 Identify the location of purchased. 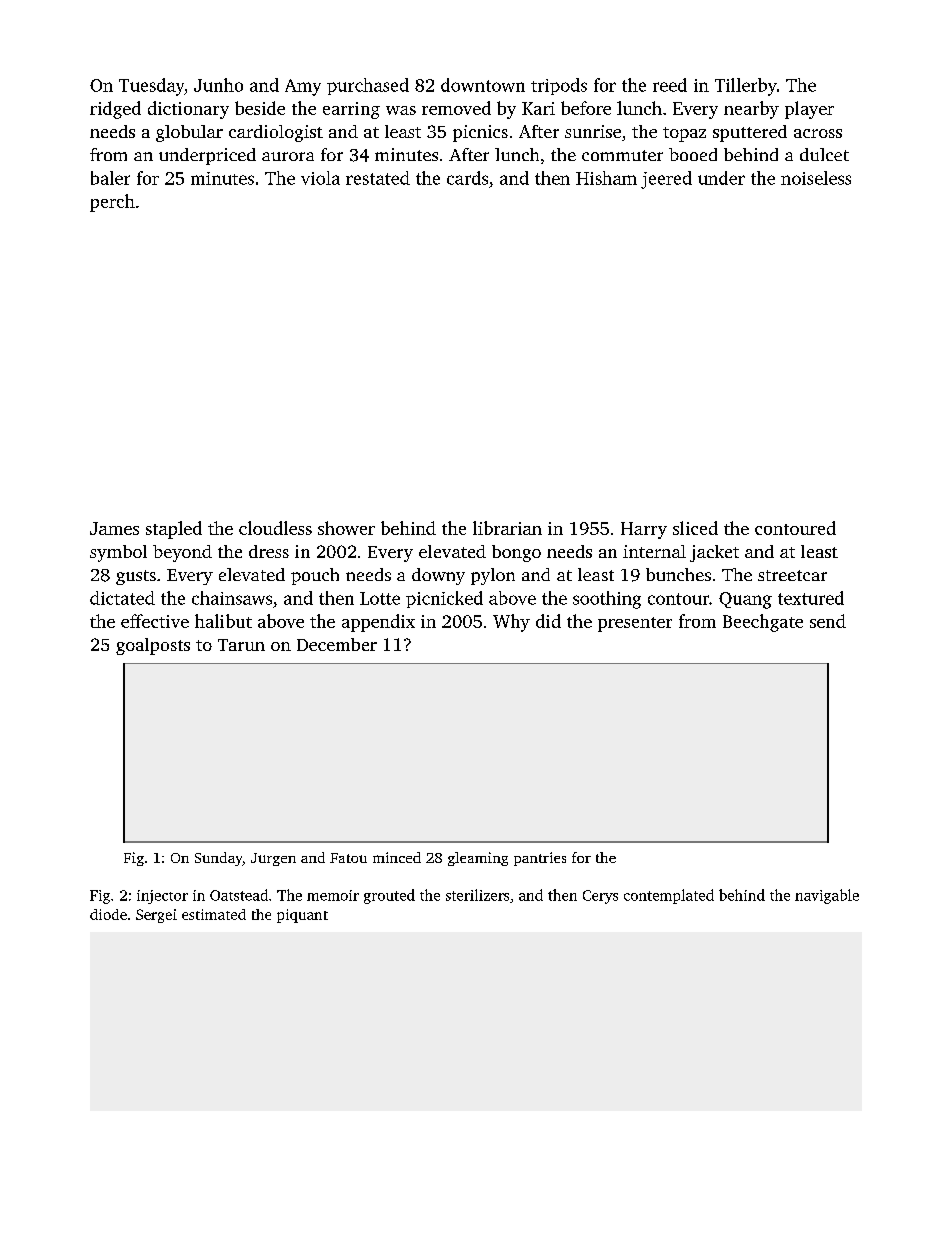
(368, 86).
